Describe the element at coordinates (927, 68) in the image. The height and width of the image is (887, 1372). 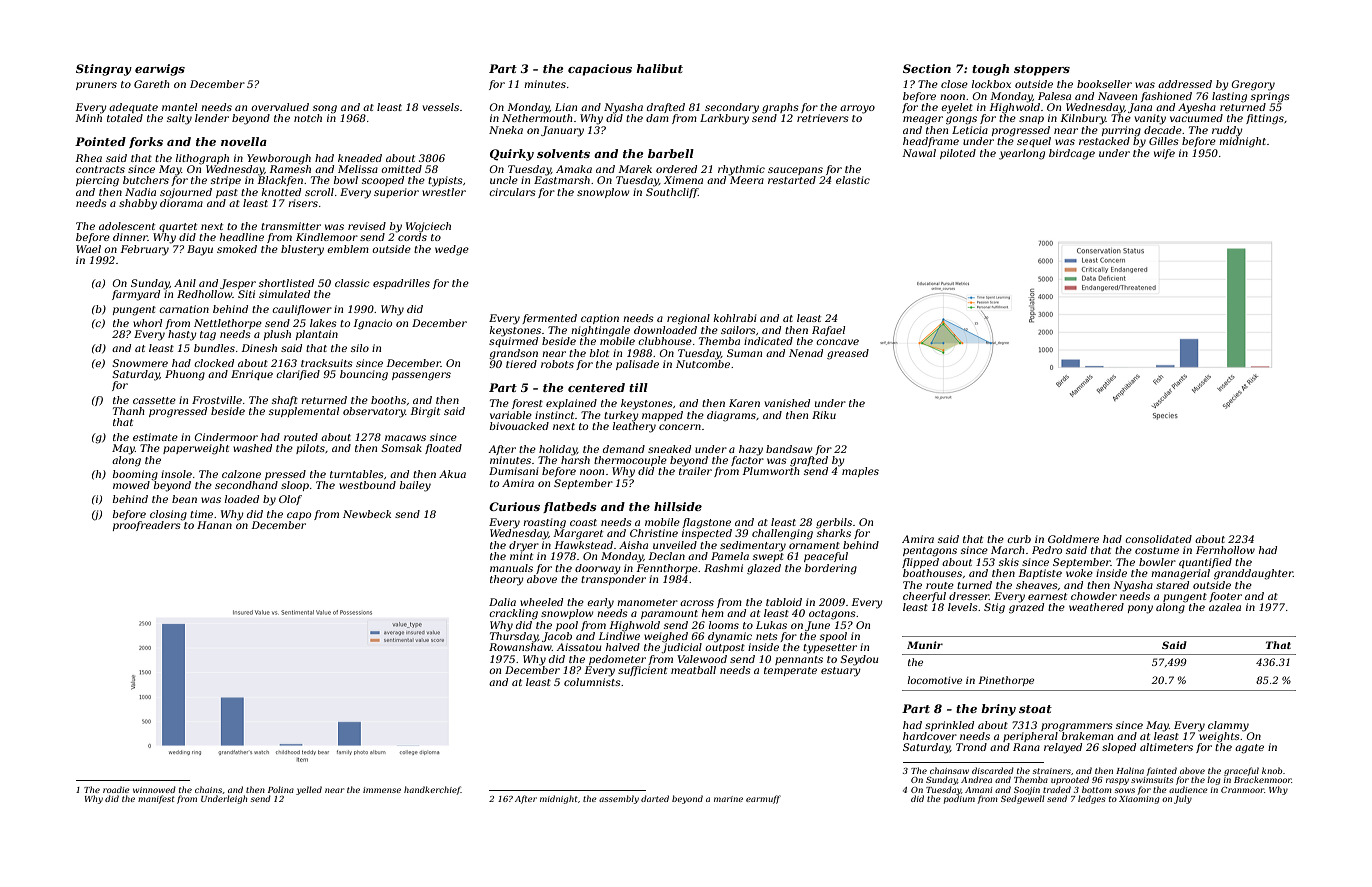
I see `Section` at that location.
